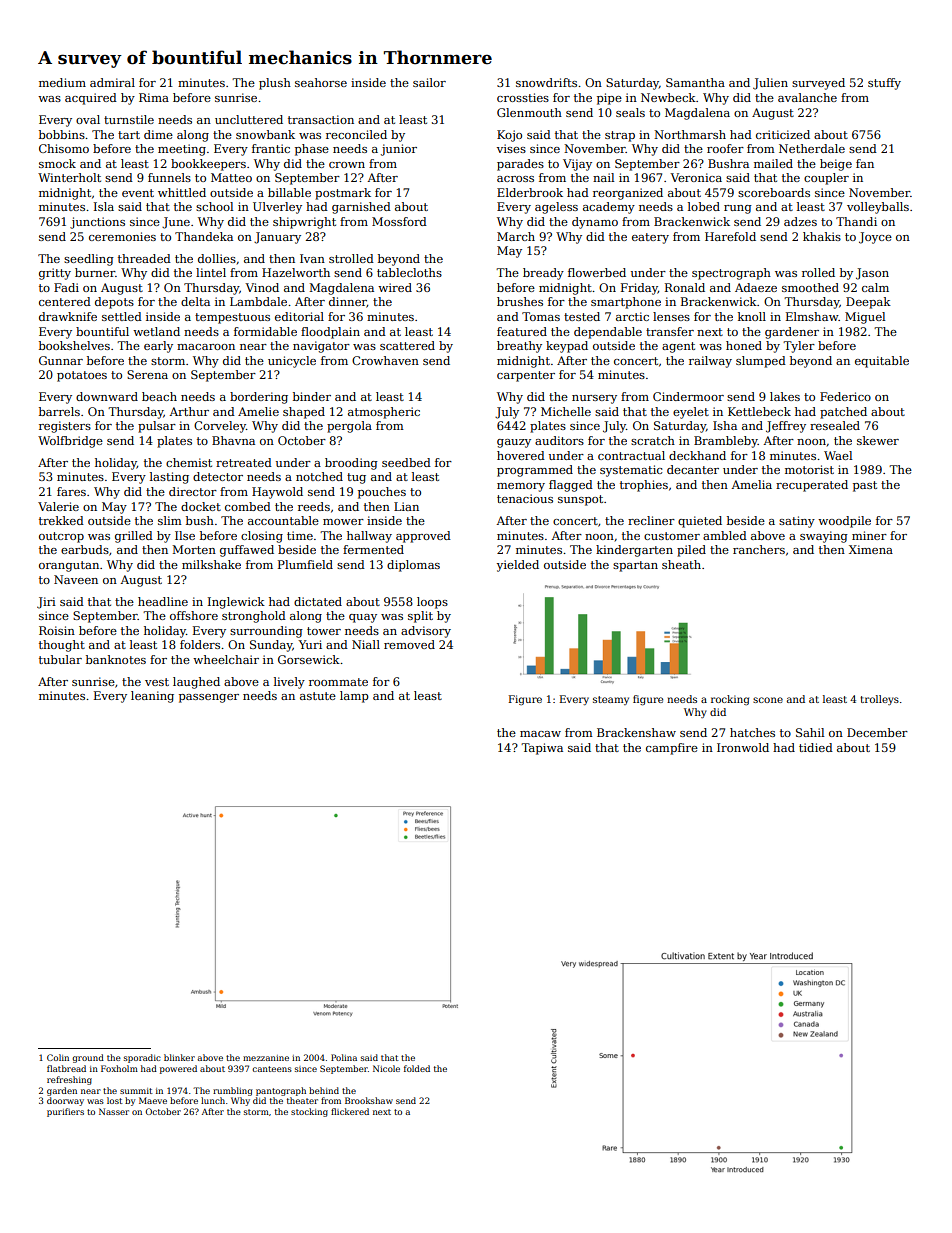 Image resolution: width=952 pixels, height=1233 pixels. Describe the element at coordinates (542, 749) in the screenshot. I see `Tapiwa` at that location.
